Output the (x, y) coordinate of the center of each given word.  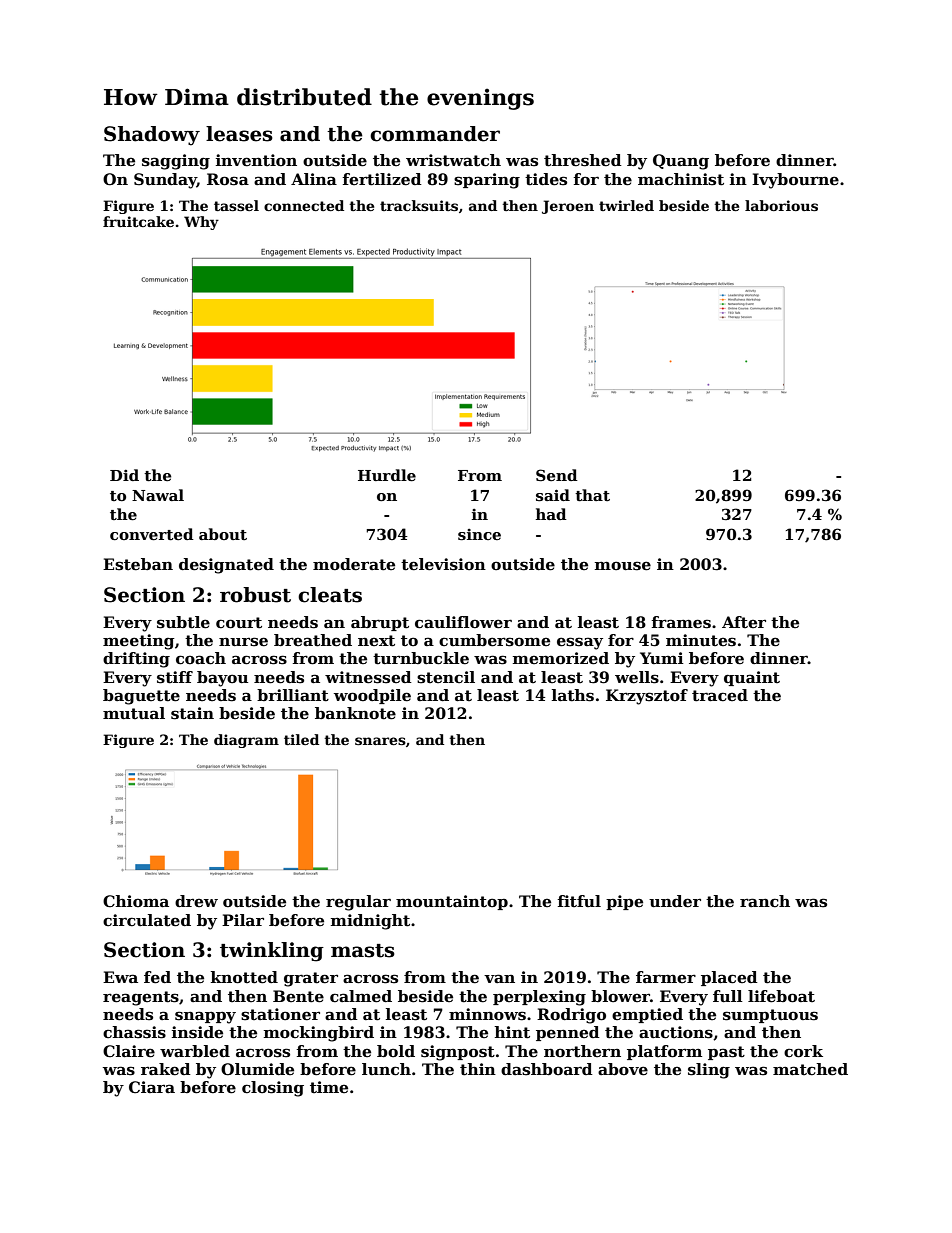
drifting (136, 660)
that (592, 495)
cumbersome (494, 640)
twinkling (272, 952)
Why (201, 223)
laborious (781, 205)
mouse (623, 566)
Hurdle (387, 475)
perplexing (539, 998)
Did (124, 475)
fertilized (382, 179)
